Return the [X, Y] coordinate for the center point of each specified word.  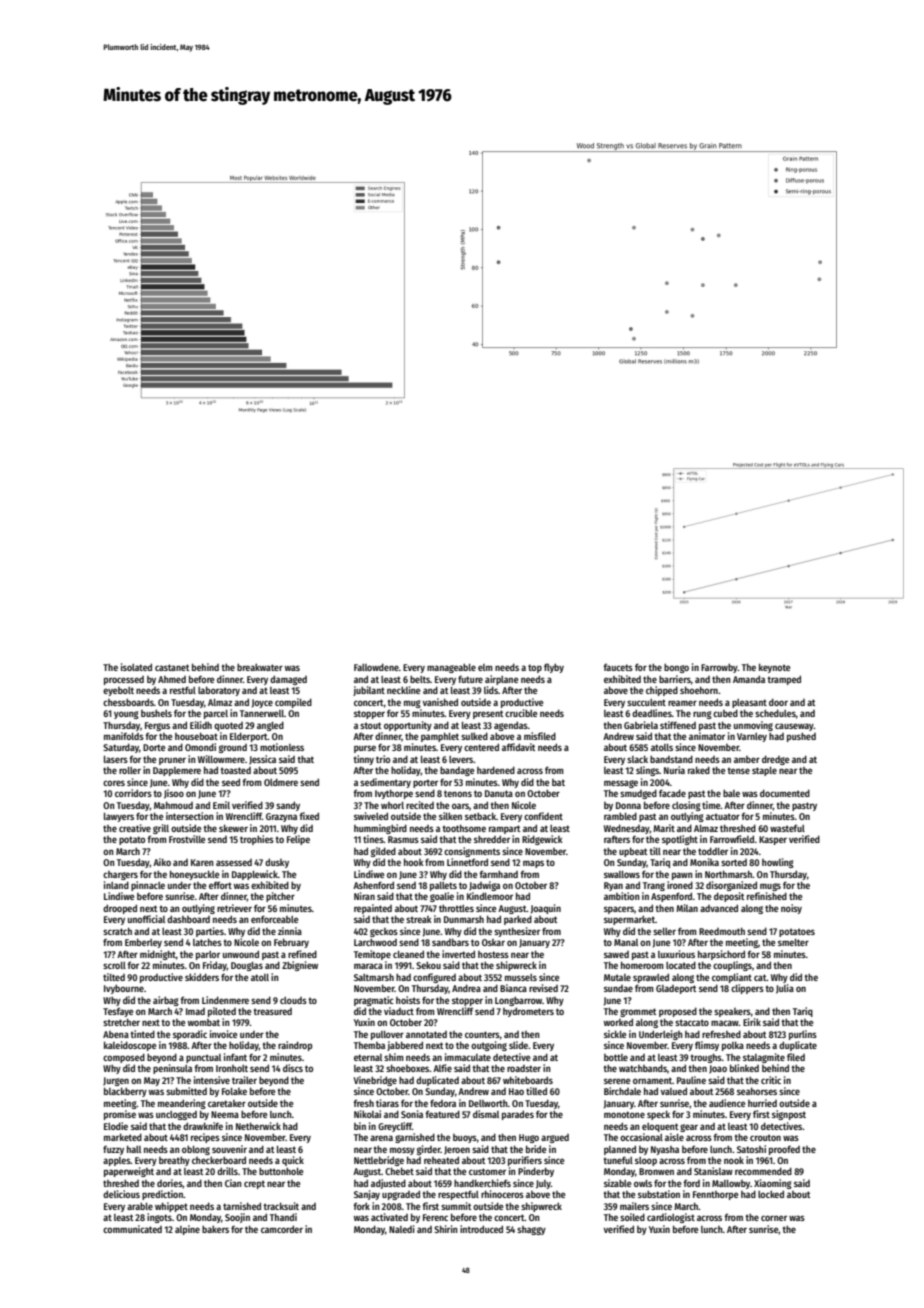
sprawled [651, 978]
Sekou [428, 965]
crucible [521, 713]
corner [774, 1218]
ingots [159, 1218]
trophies [257, 840]
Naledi [402, 1229]
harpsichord [721, 955]
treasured [272, 1011]
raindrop [295, 1046]
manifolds [124, 736]
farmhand [498, 874]
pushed [801, 737]
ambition [622, 896]
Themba [369, 1045]
